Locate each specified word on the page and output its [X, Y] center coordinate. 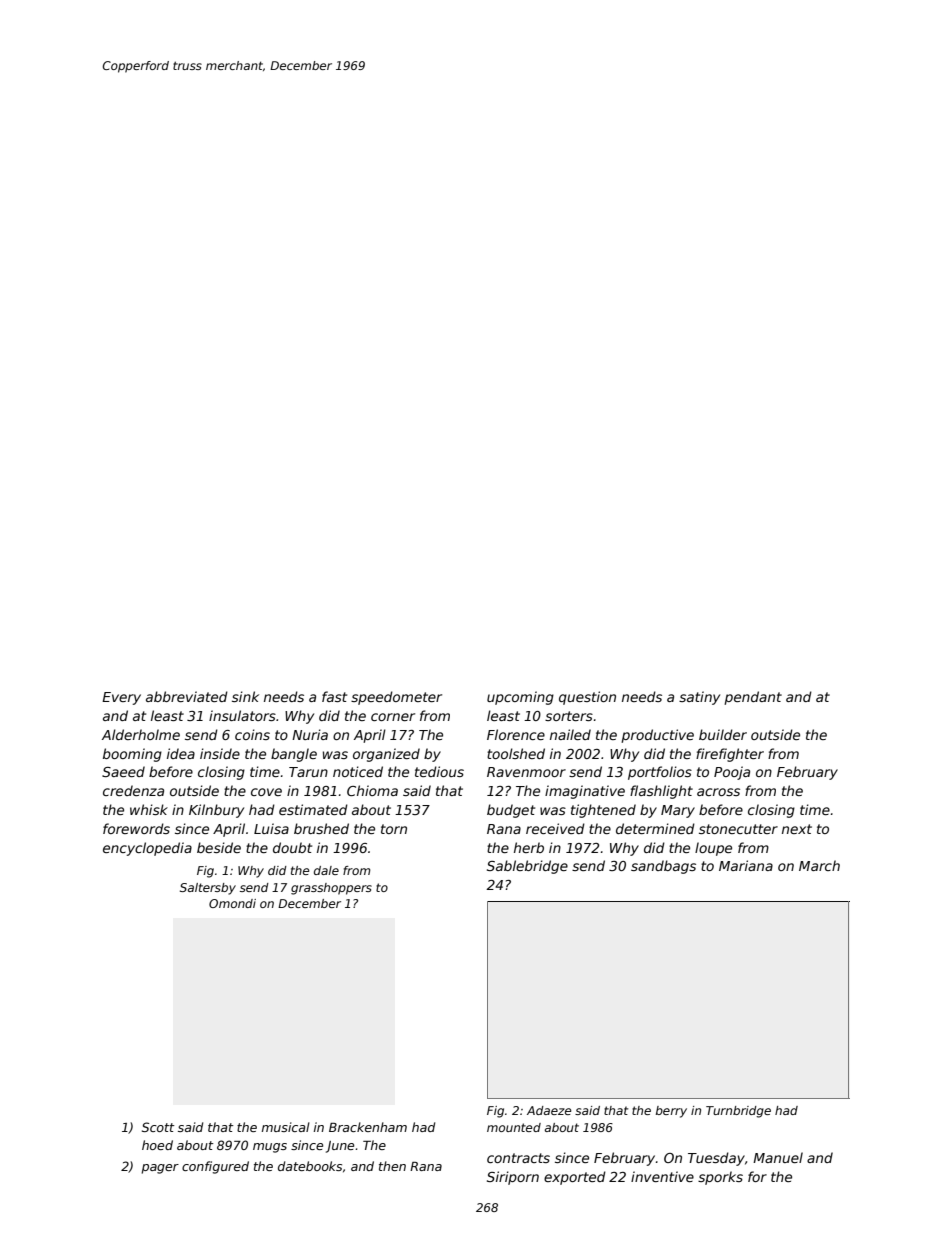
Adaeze [549, 1110]
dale [326, 870]
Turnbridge [738, 1112]
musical [286, 1127]
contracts [518, 1158]
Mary [678, 811]
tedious [439, 771]
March [819, 865]
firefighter [730, 755]
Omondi [232, 903]
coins [252, 734]
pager [160, 1169]
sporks [720, 1178]
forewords [136, 828]
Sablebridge [527, 867]
